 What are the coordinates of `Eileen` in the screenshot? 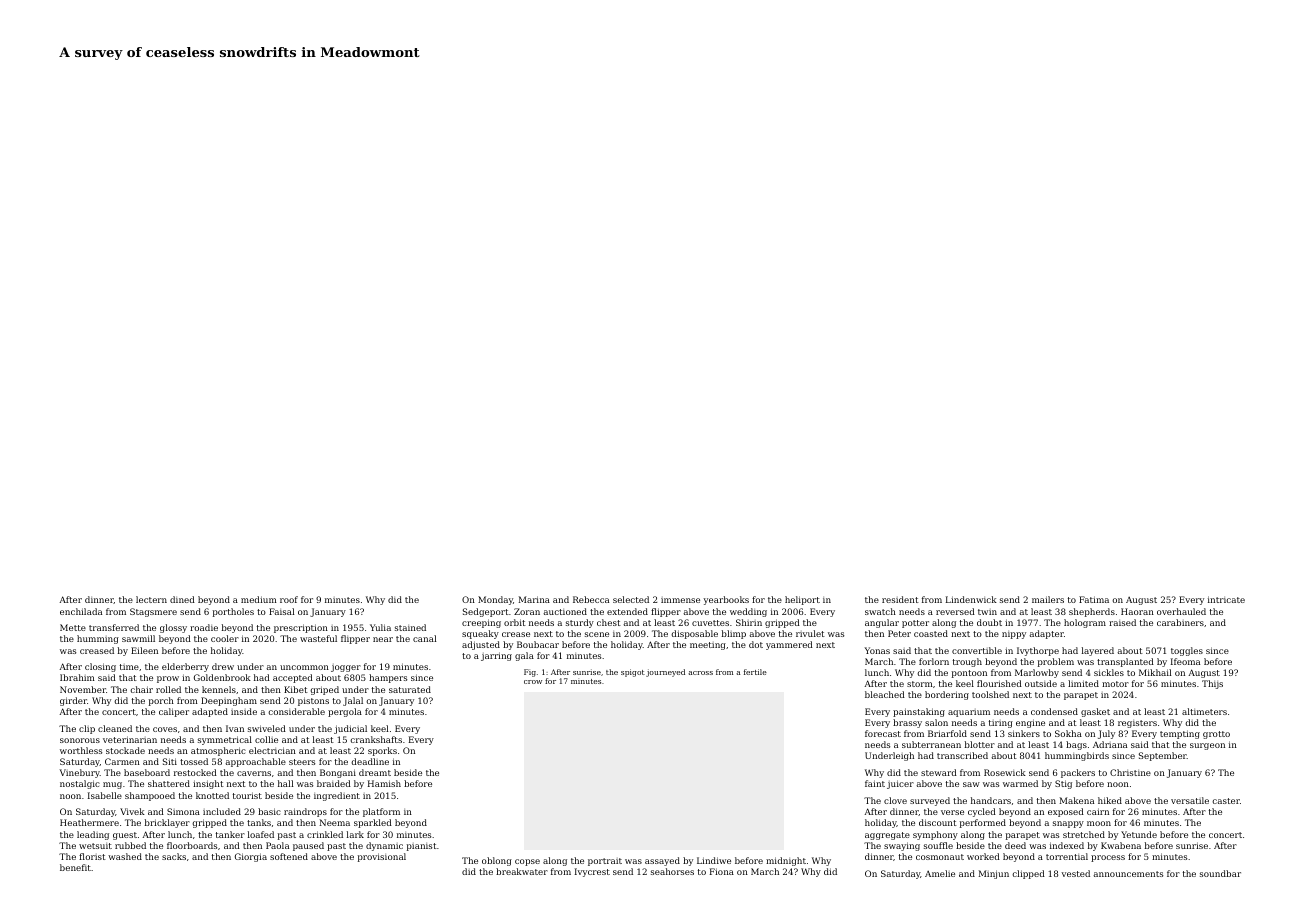 It's located at (144, 650).
